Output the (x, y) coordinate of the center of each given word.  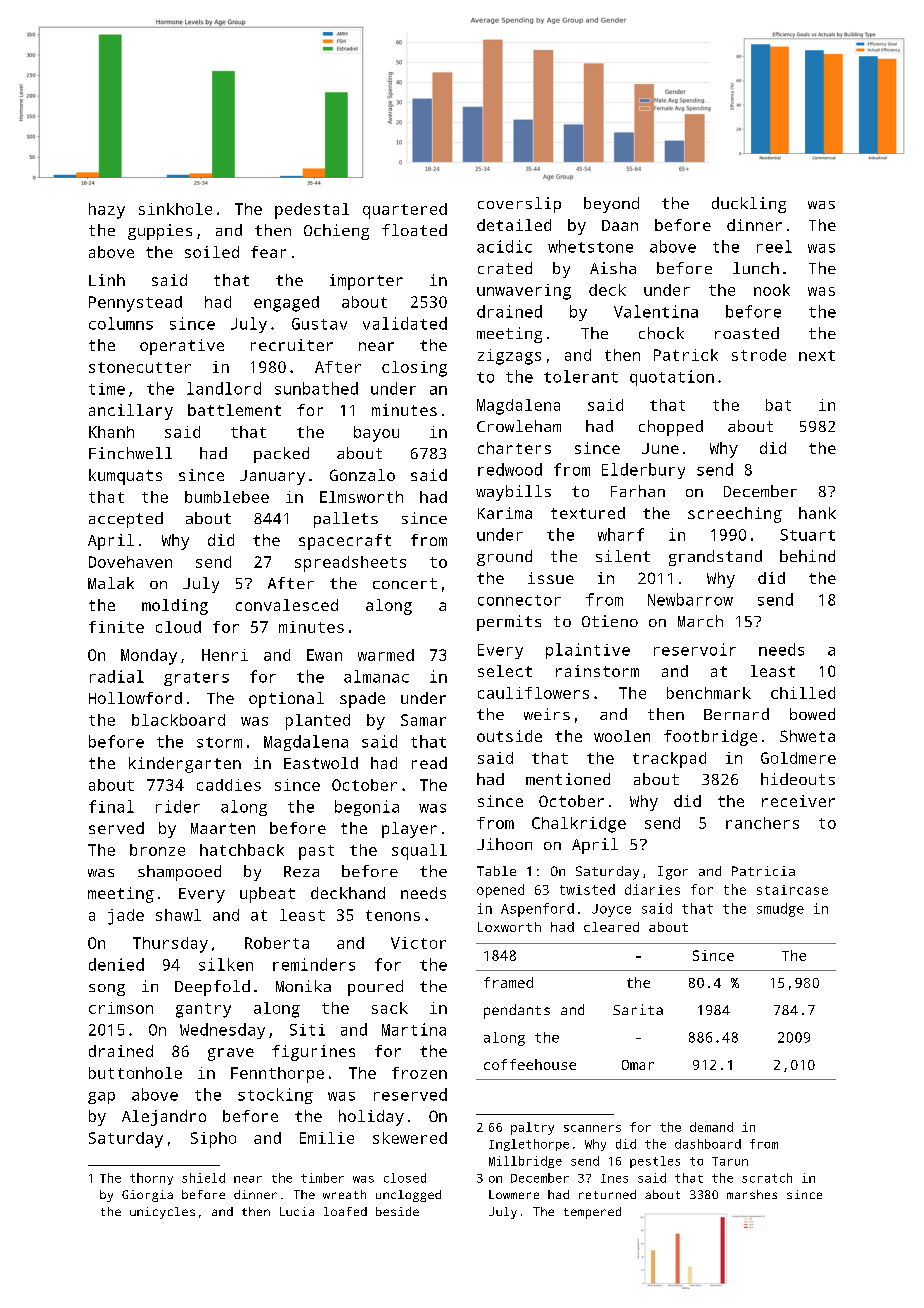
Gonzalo (362, 475)
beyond (611, 205)
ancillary (131, 412)
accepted (126, 520)
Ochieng (336, 232)
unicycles (162, 1213)
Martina (414, 1029)
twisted (587, 889)
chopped (671, 428)
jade (126, 917)
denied (116, 964)
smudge (780, 910)
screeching (735, 515)
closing (414, 369)
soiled (212, 252)
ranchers (762, 823)
